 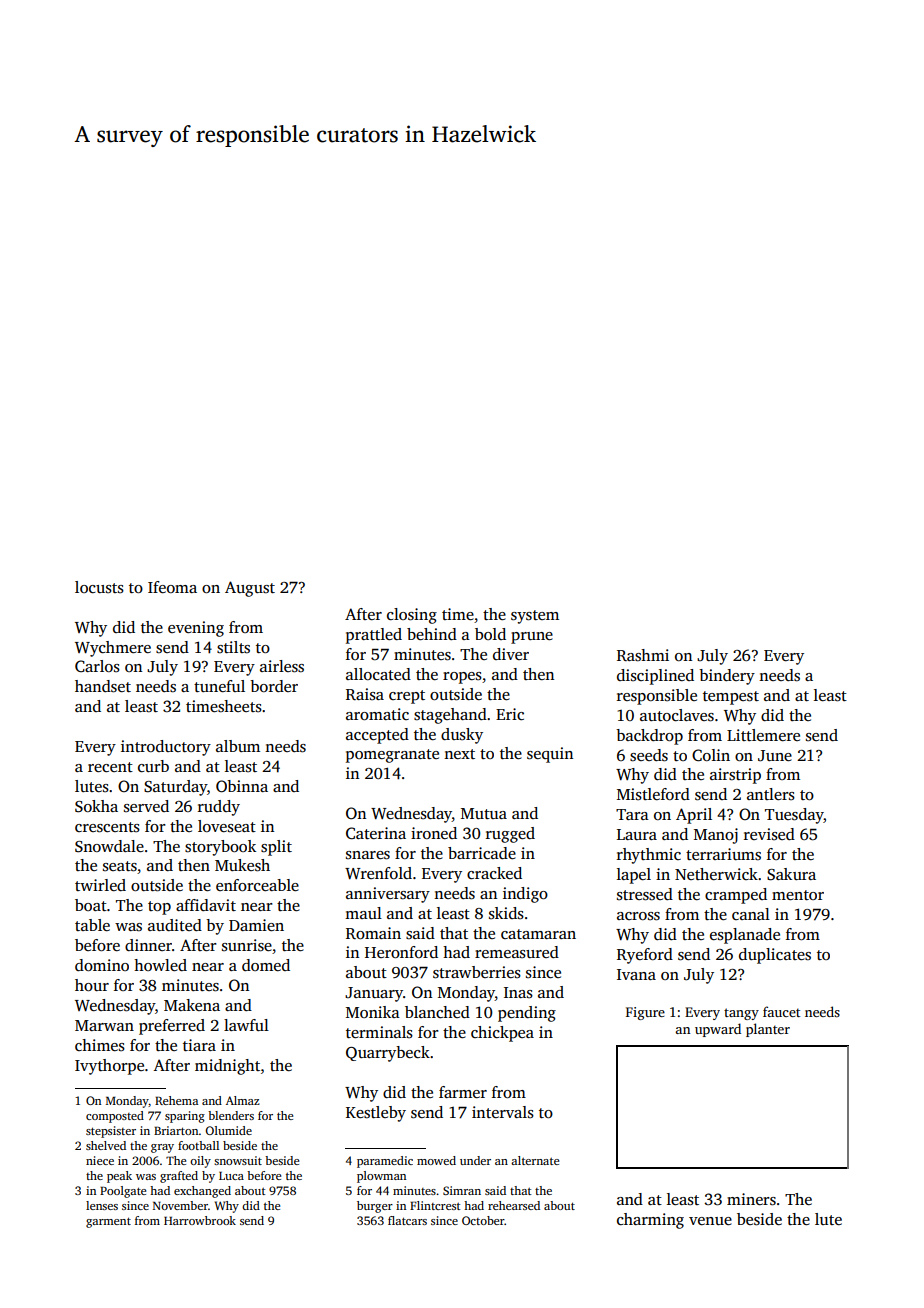 I want to click on rehearsed, so click(x=514, y=1205).
